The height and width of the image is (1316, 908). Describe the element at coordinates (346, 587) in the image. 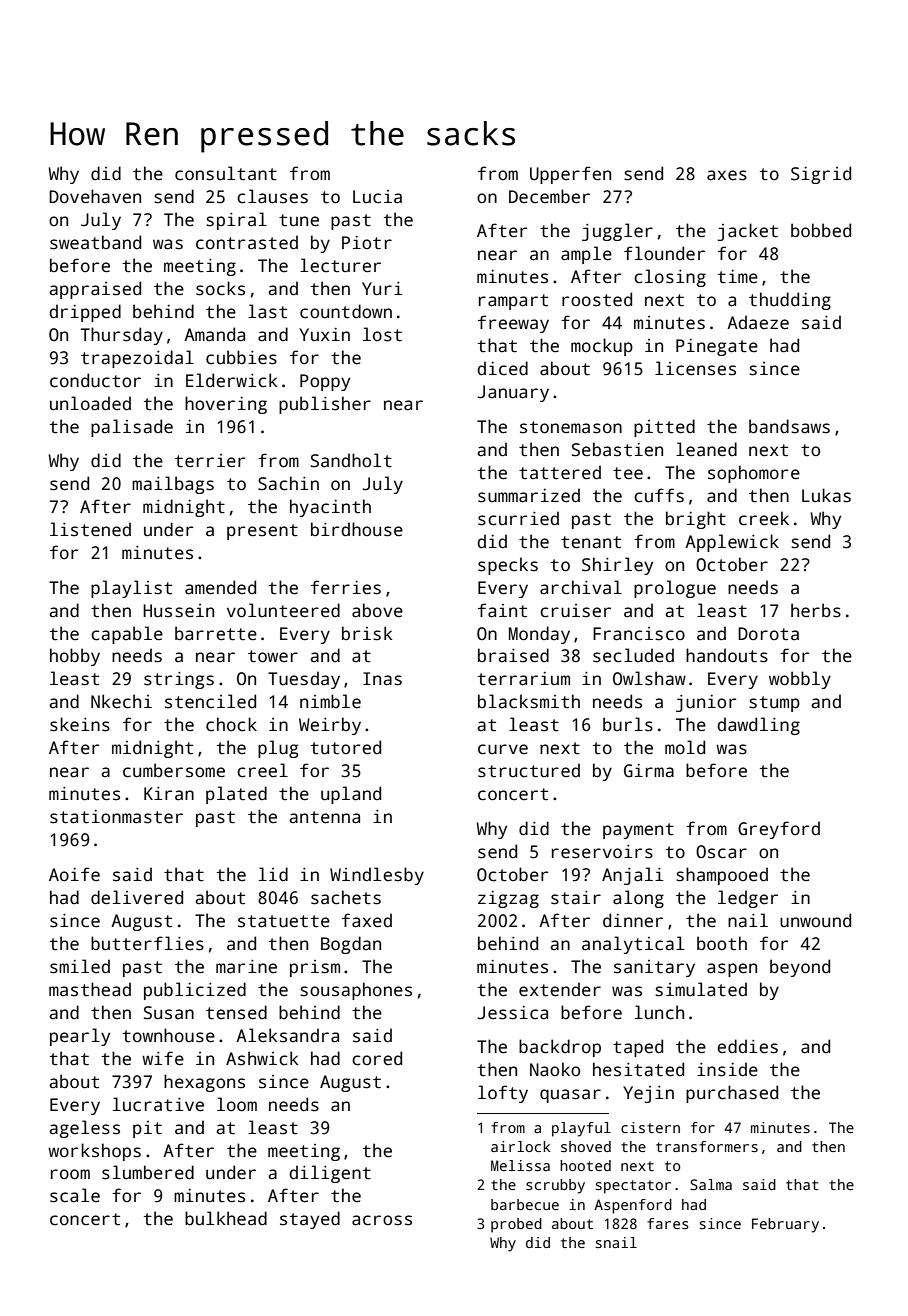

I see `ferries` at that location.
